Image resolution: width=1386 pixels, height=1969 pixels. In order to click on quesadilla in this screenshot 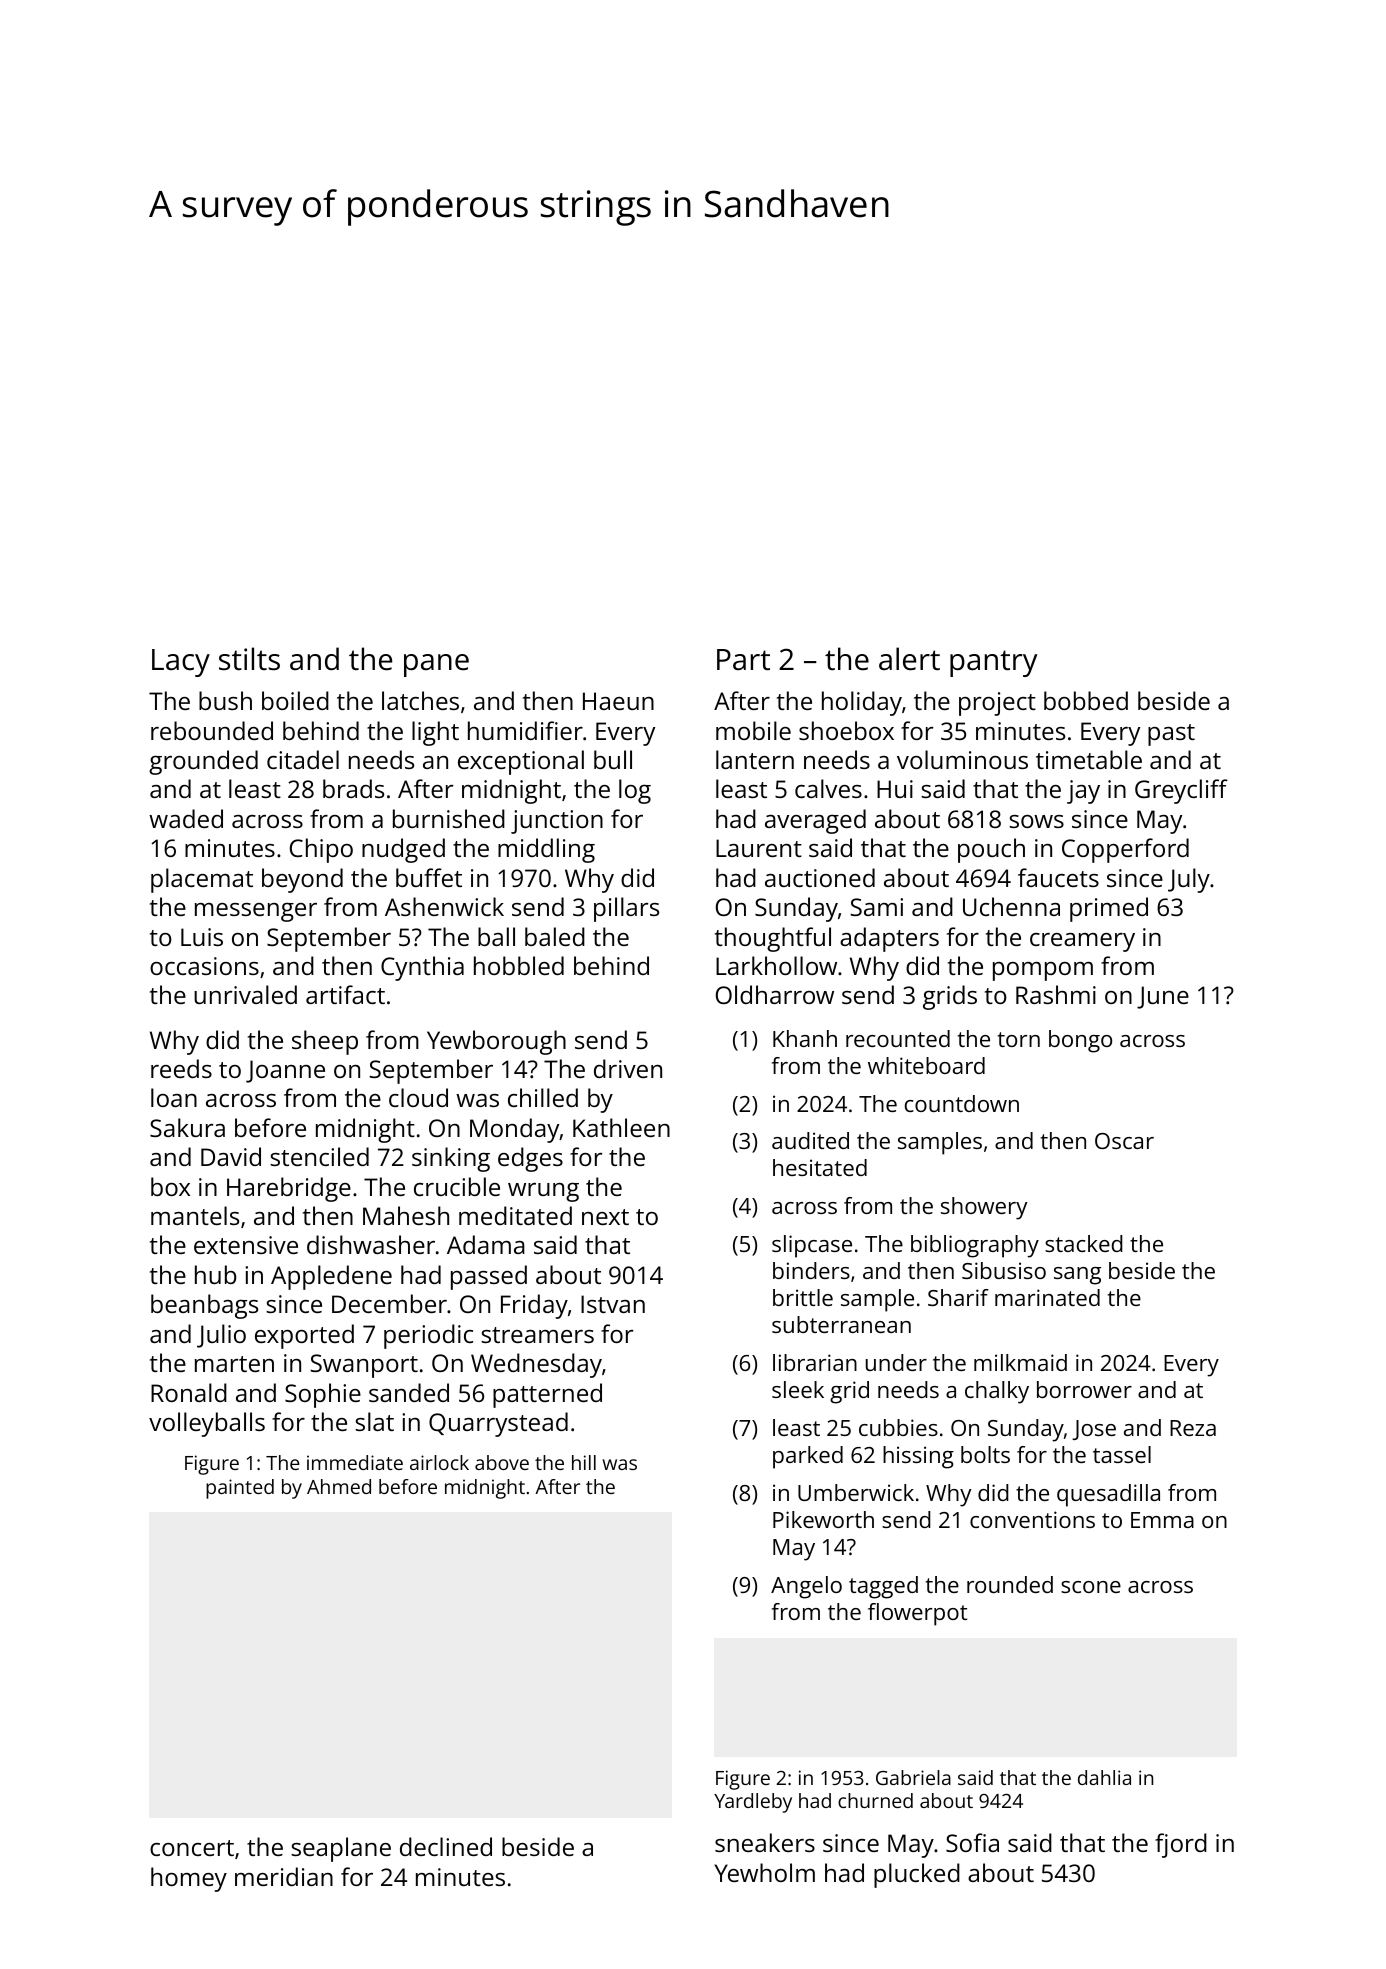, I will do `click(1108, 1495)`.
